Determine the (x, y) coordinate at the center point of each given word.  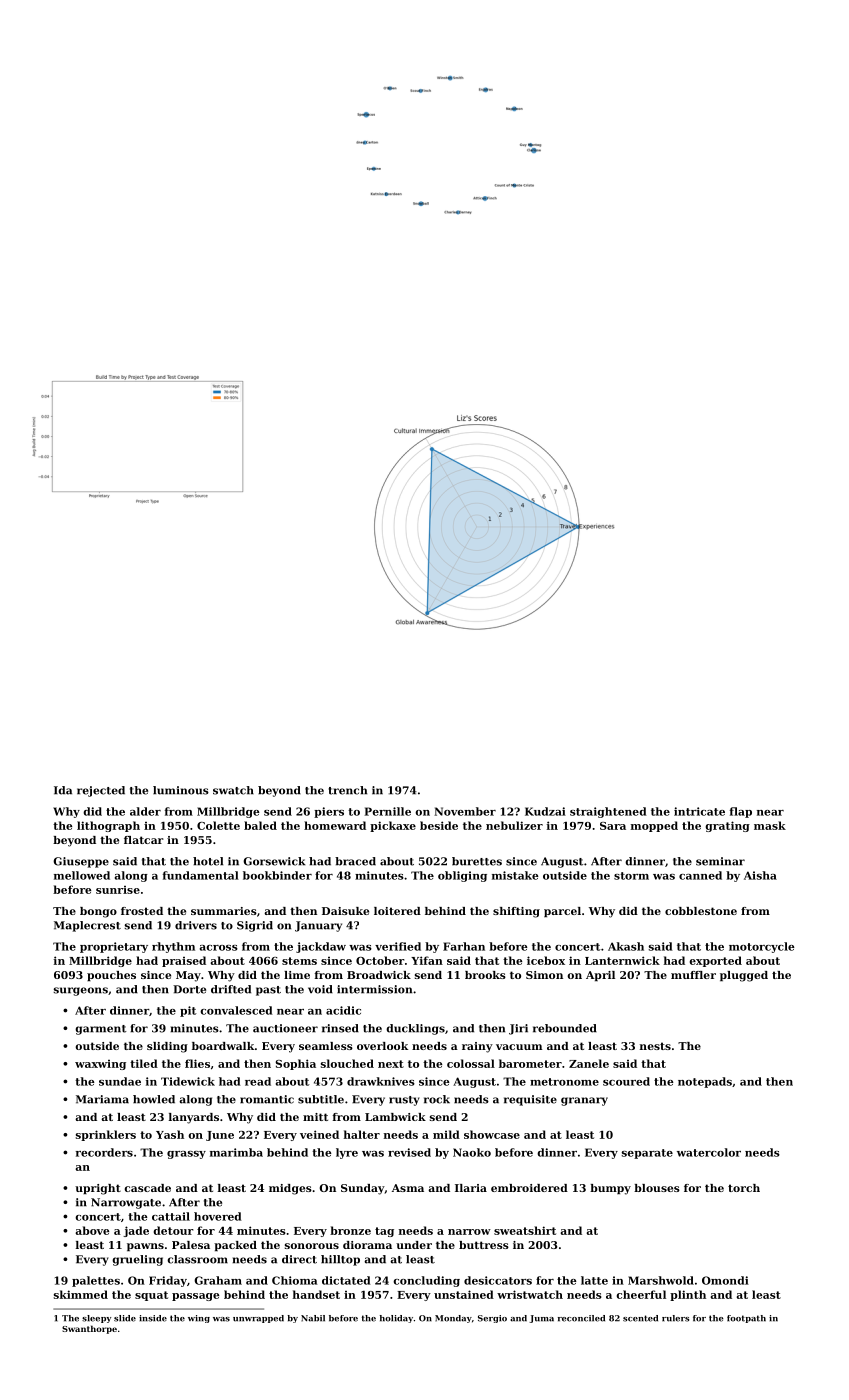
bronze (350, 1230)
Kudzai (545, 811)
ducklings (415, 1029)
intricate (699, 811)
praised (184, 961)
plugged (744, 976)
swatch (233, 790)
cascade (147, 1188)
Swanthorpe (89, 1329)
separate (647, 1154)
